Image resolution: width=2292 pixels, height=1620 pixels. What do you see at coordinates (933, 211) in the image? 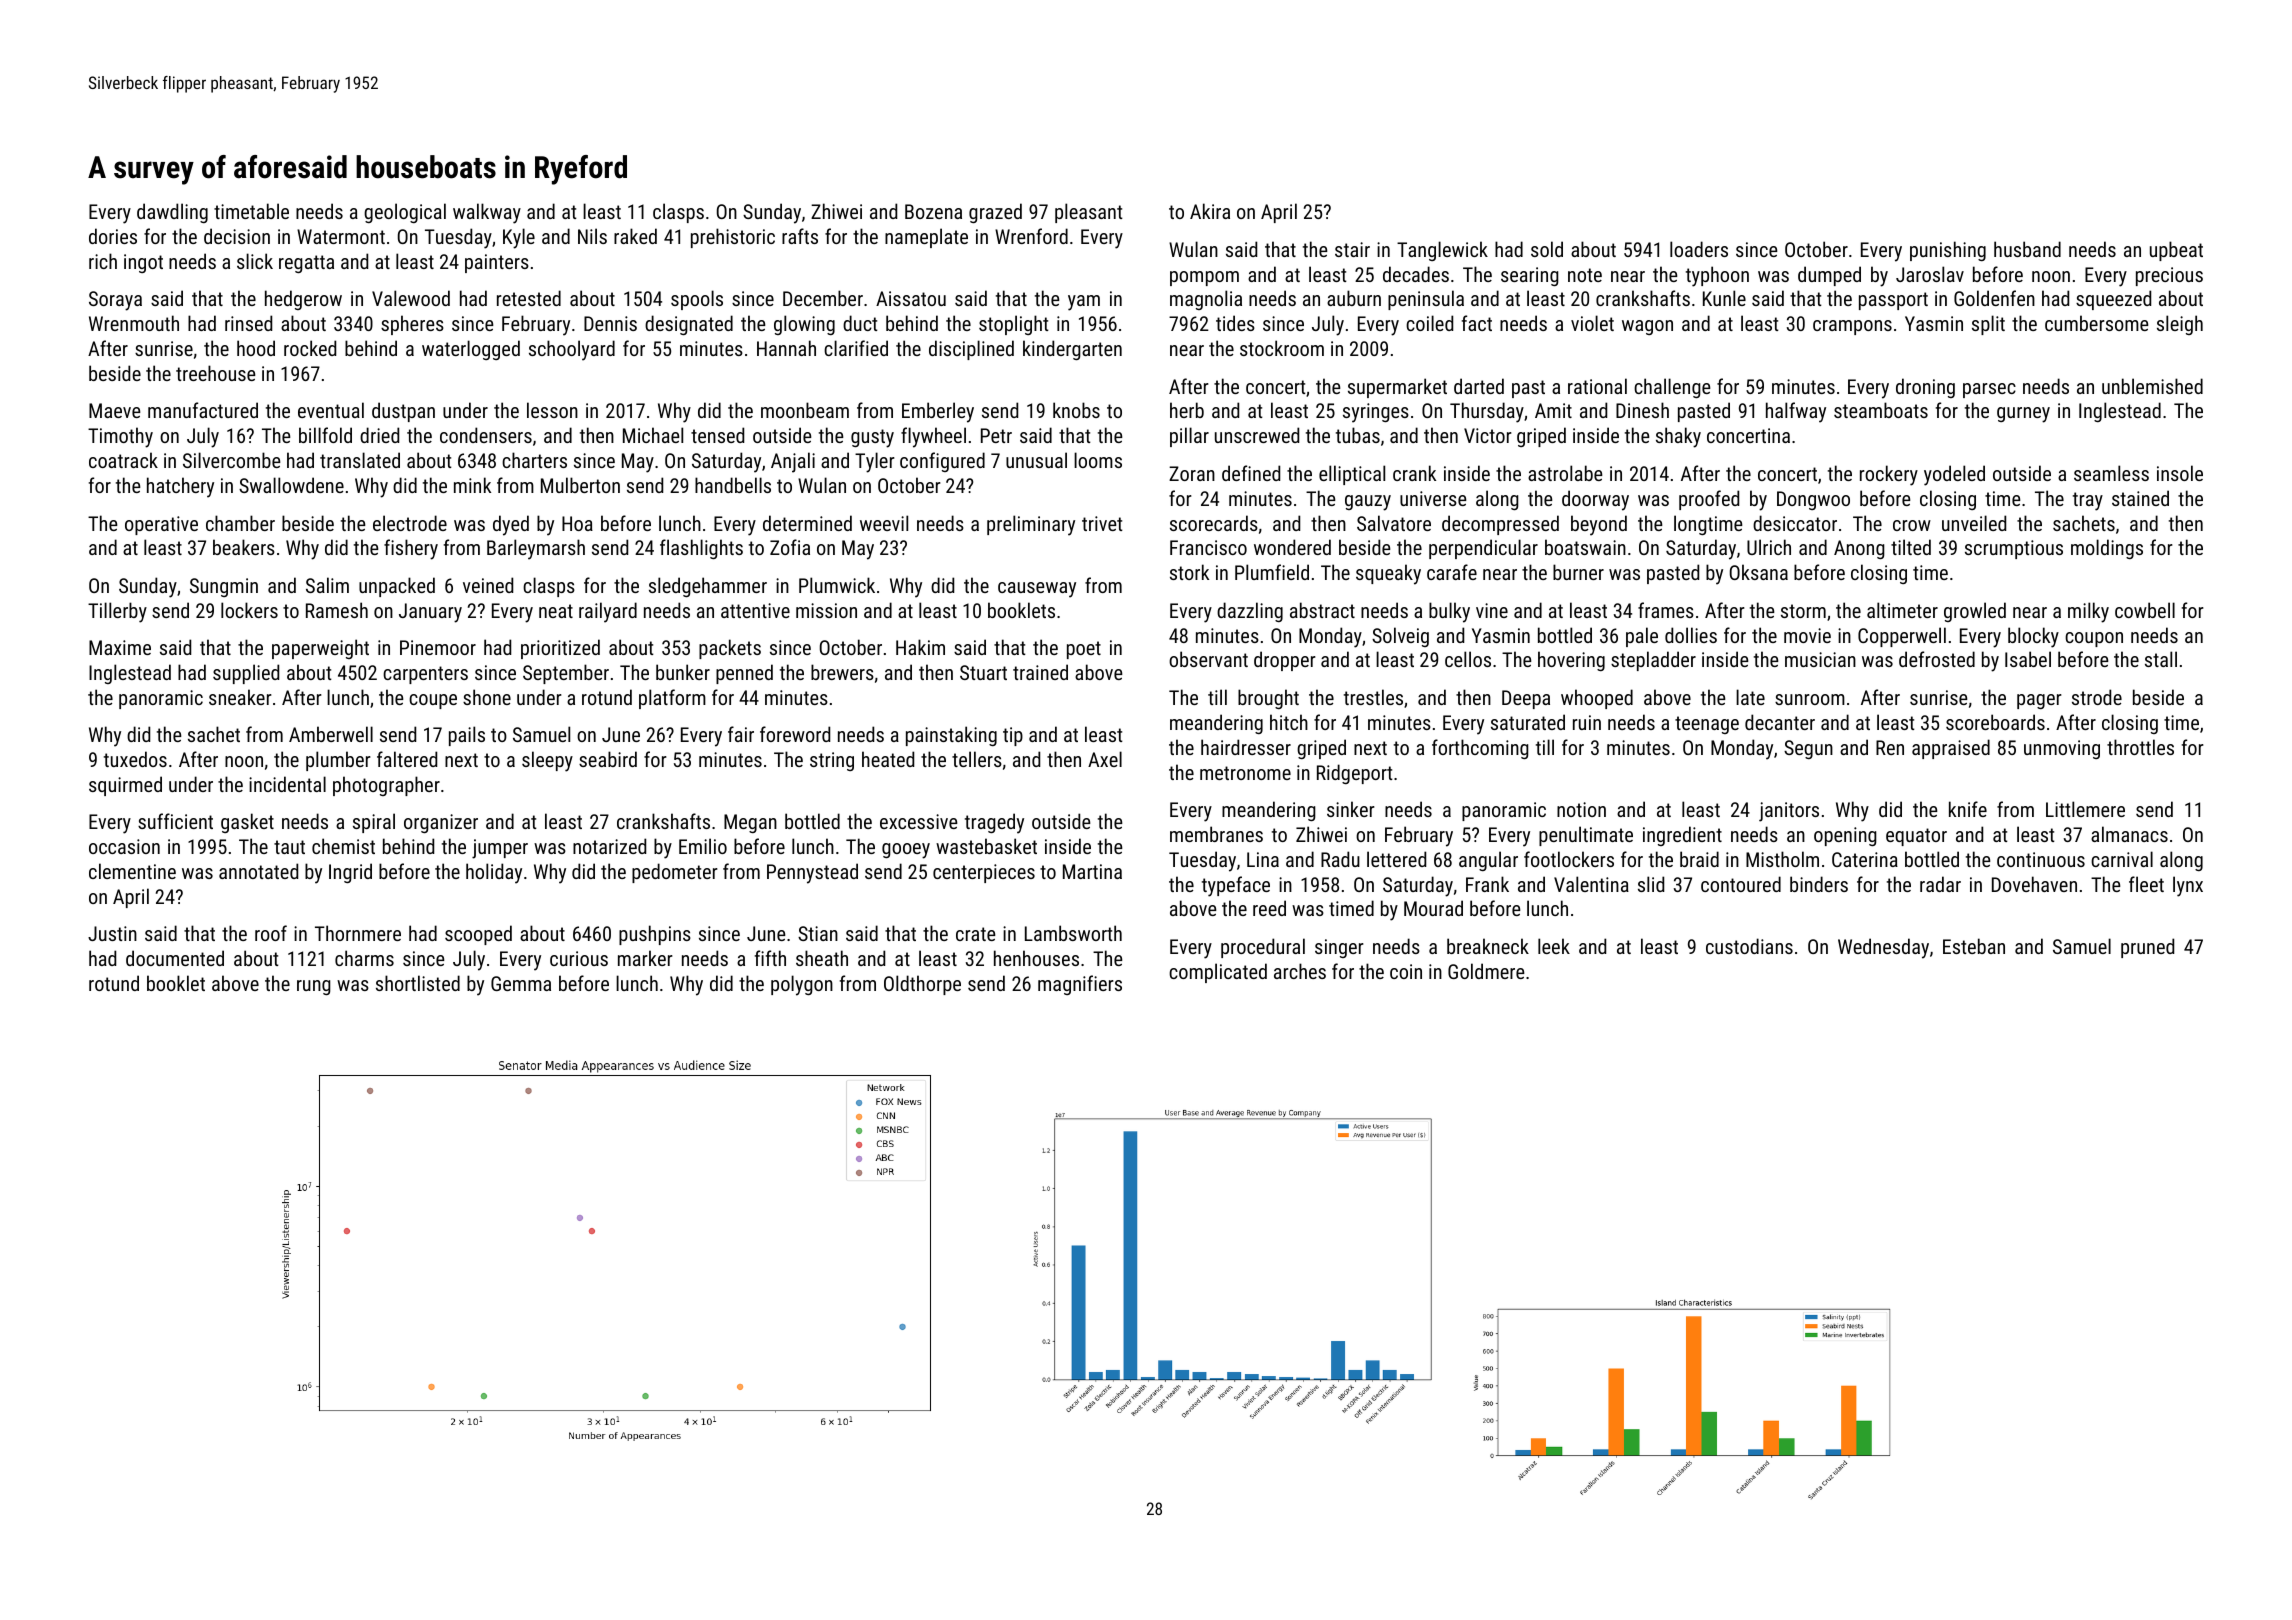
I see `Bozena` at bounding box center [933, 211].
